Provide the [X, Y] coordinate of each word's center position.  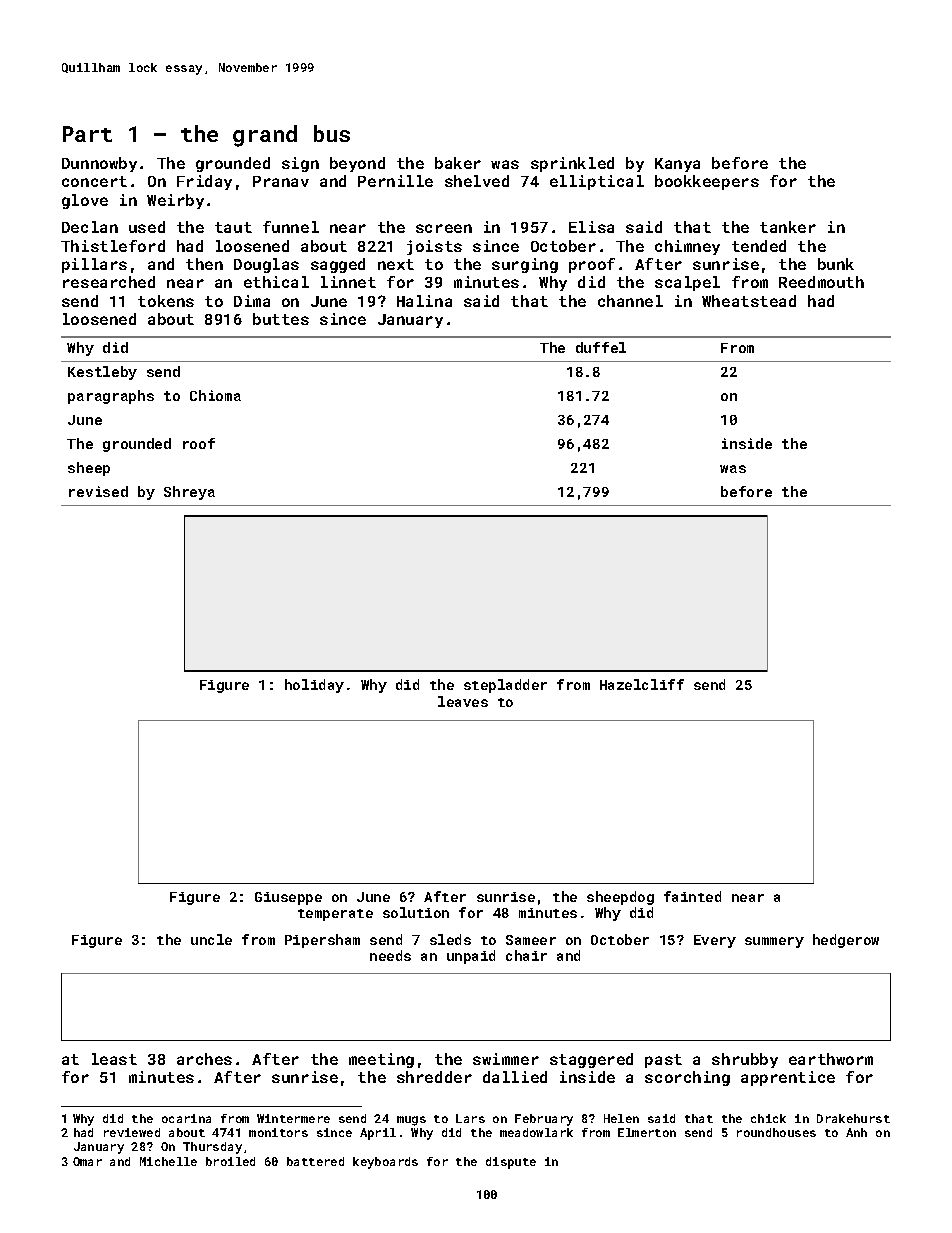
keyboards [385, 1163]
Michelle [168, 1161]
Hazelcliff [642, 684]
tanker [788, 227]
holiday [314, 686]
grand [265, 136]
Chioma [215, 395]
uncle [211, 939]
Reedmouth [821, 282]
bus [332, 133]
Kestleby [102, 373]
